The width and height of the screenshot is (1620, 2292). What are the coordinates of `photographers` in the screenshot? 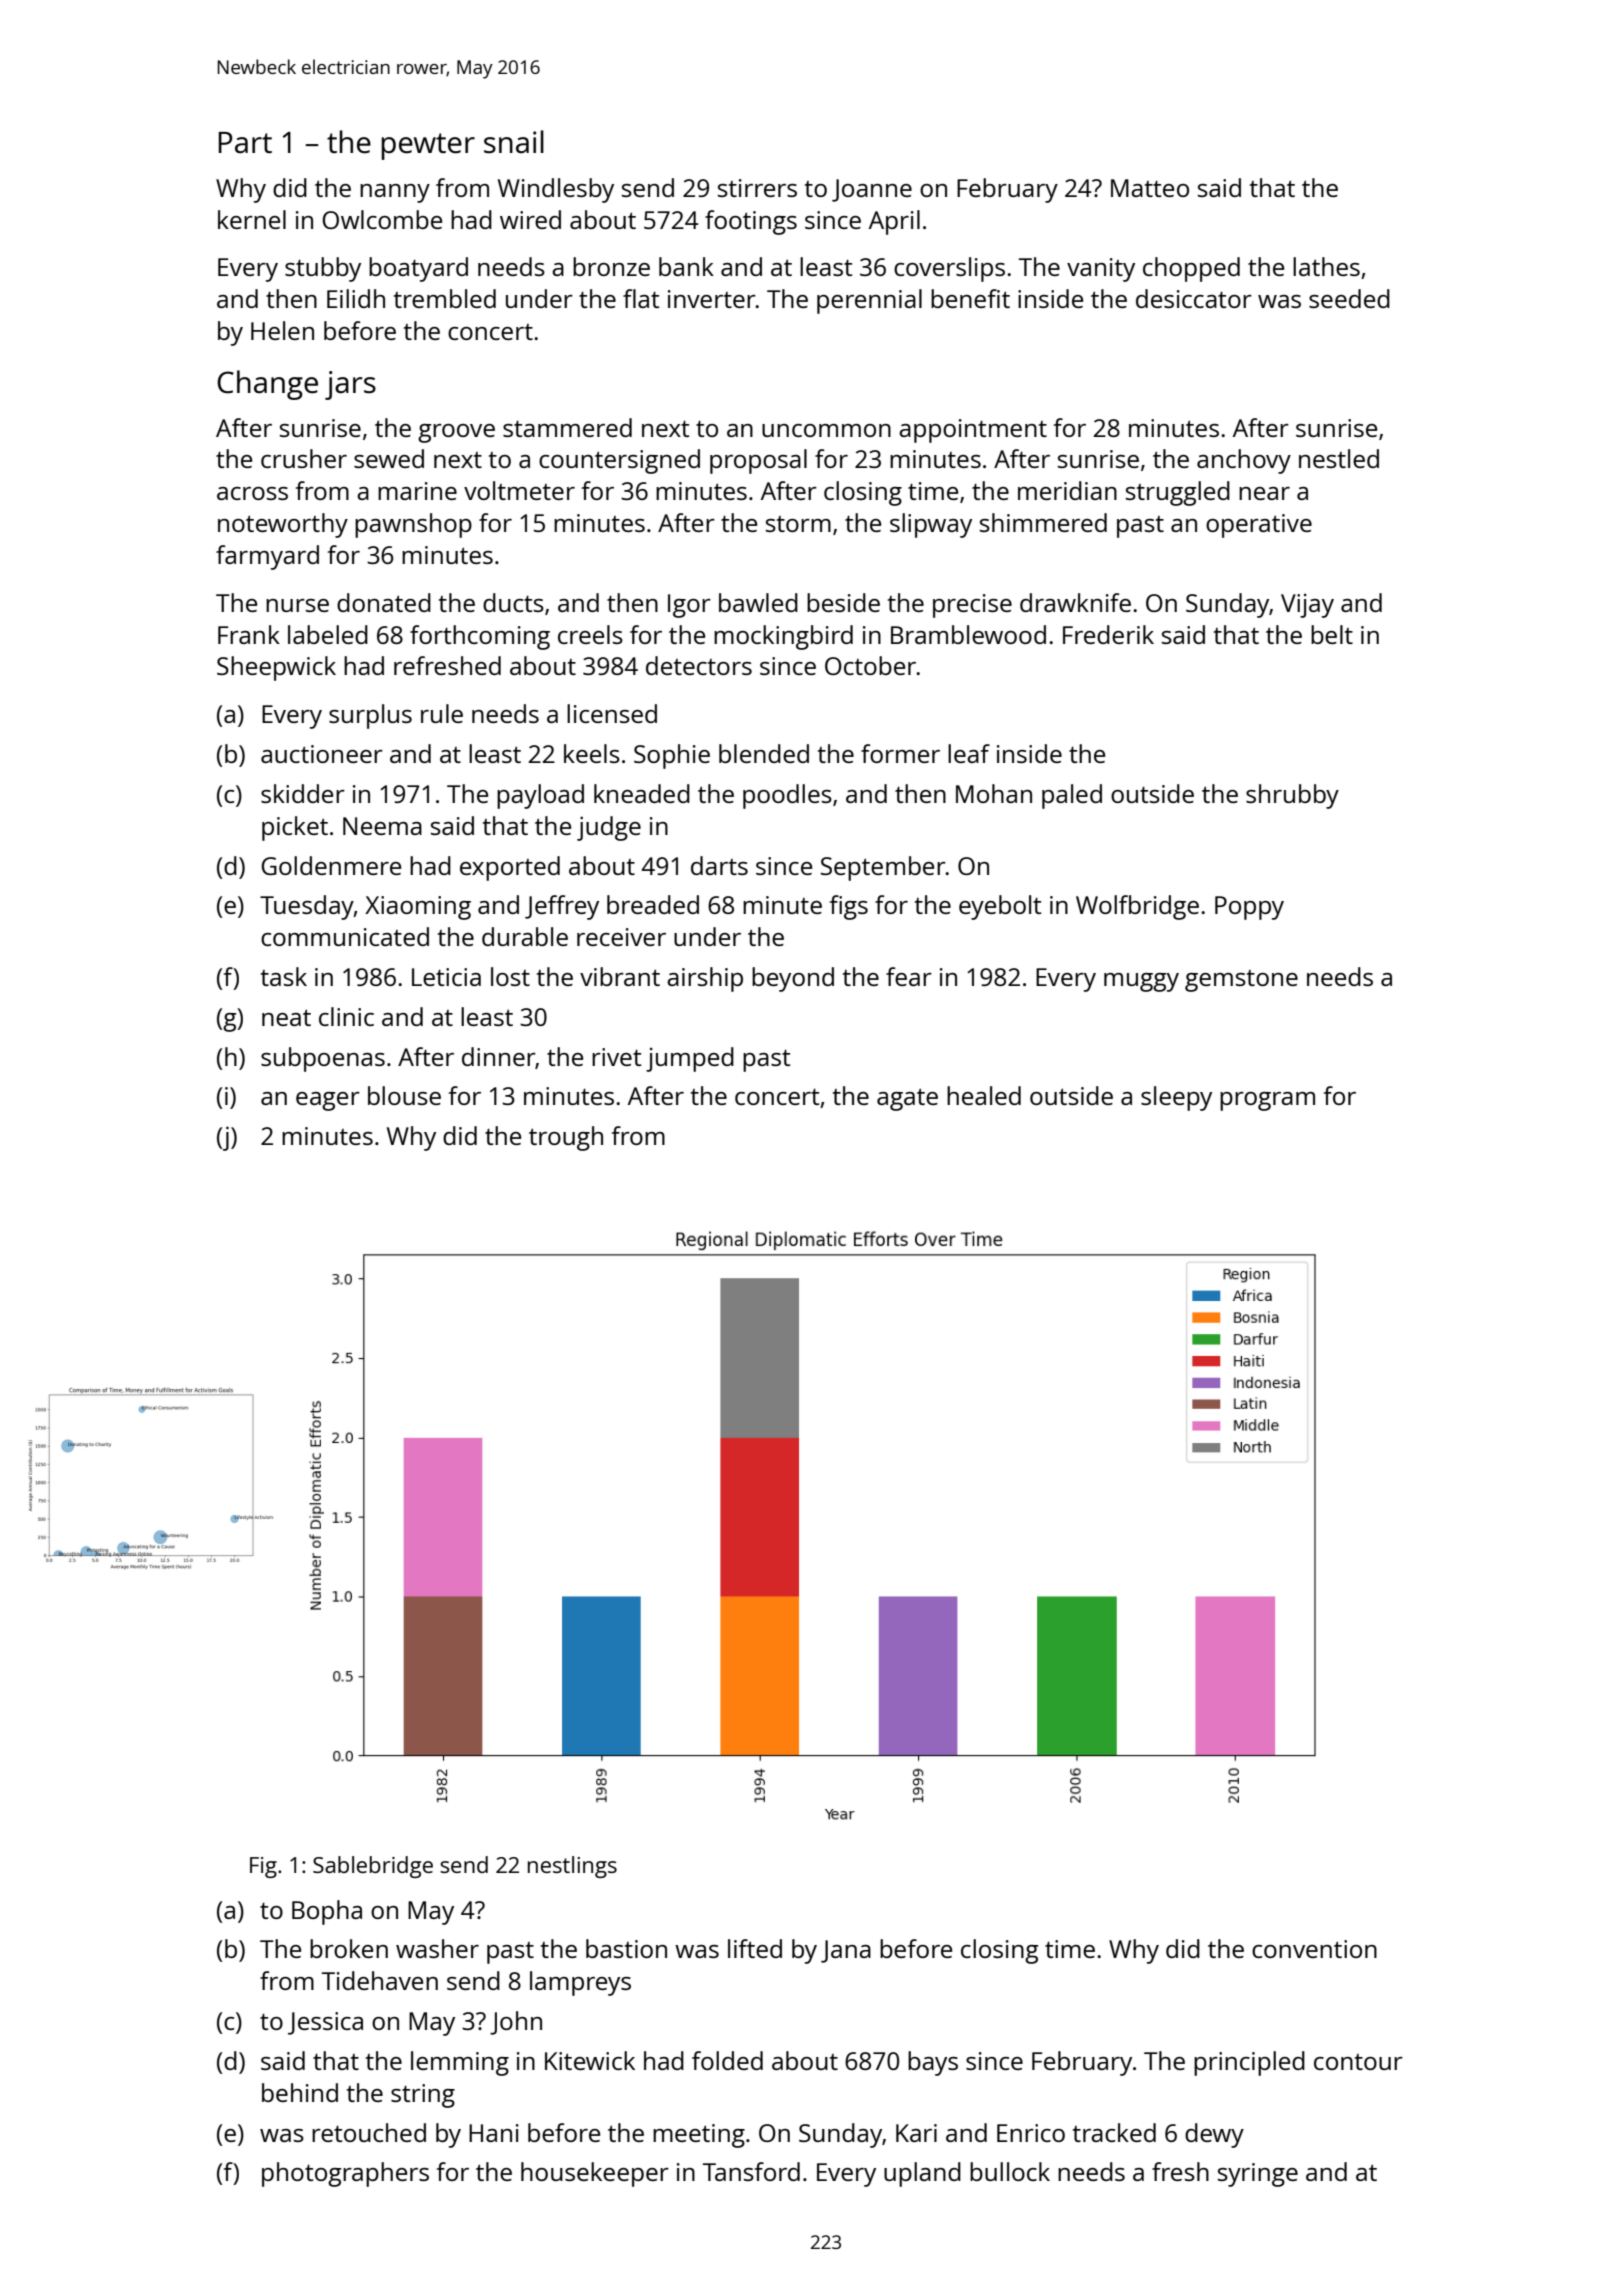 It's located at (345, 2174).
